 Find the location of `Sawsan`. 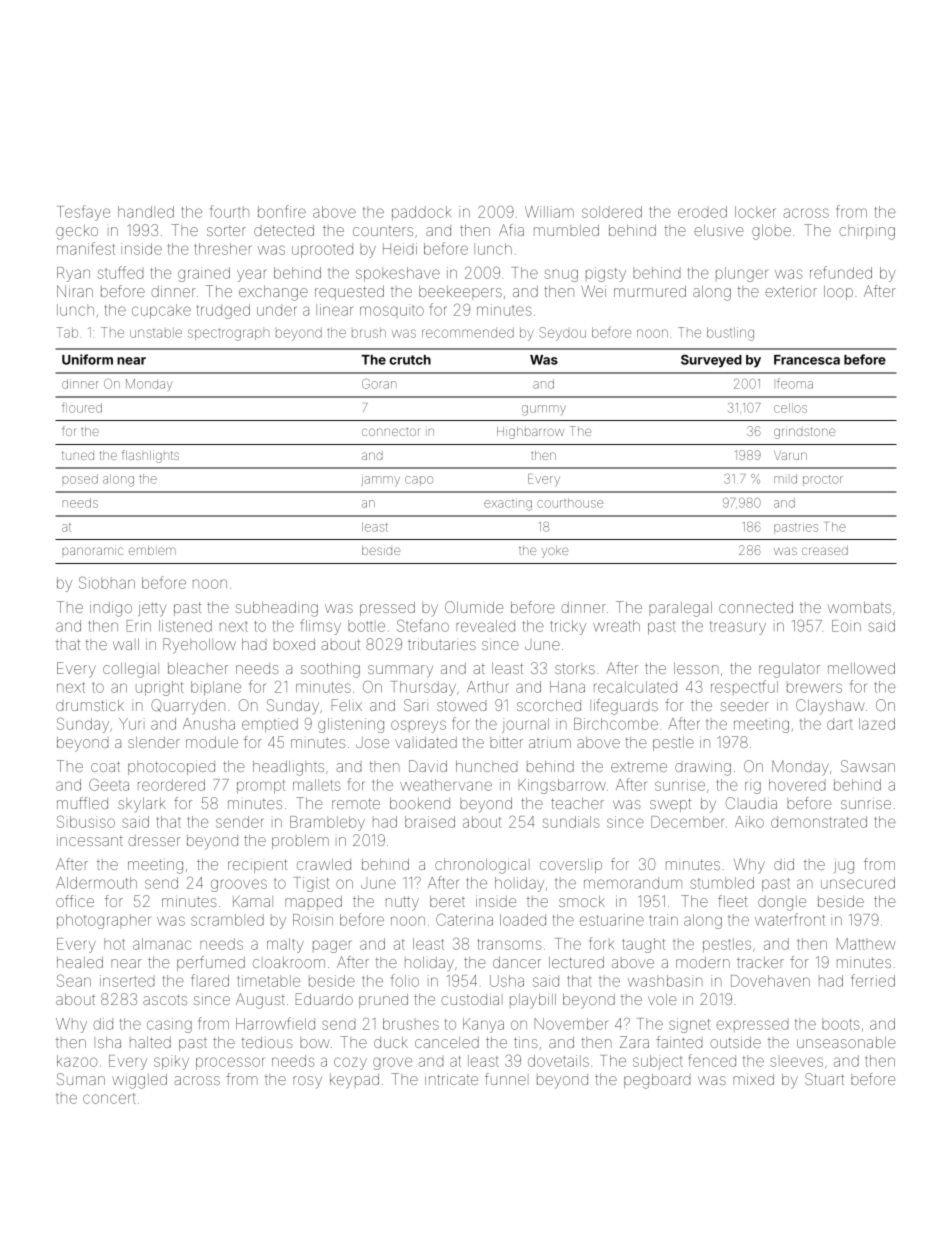

Sawsan is located at coordinates (868, 766).
